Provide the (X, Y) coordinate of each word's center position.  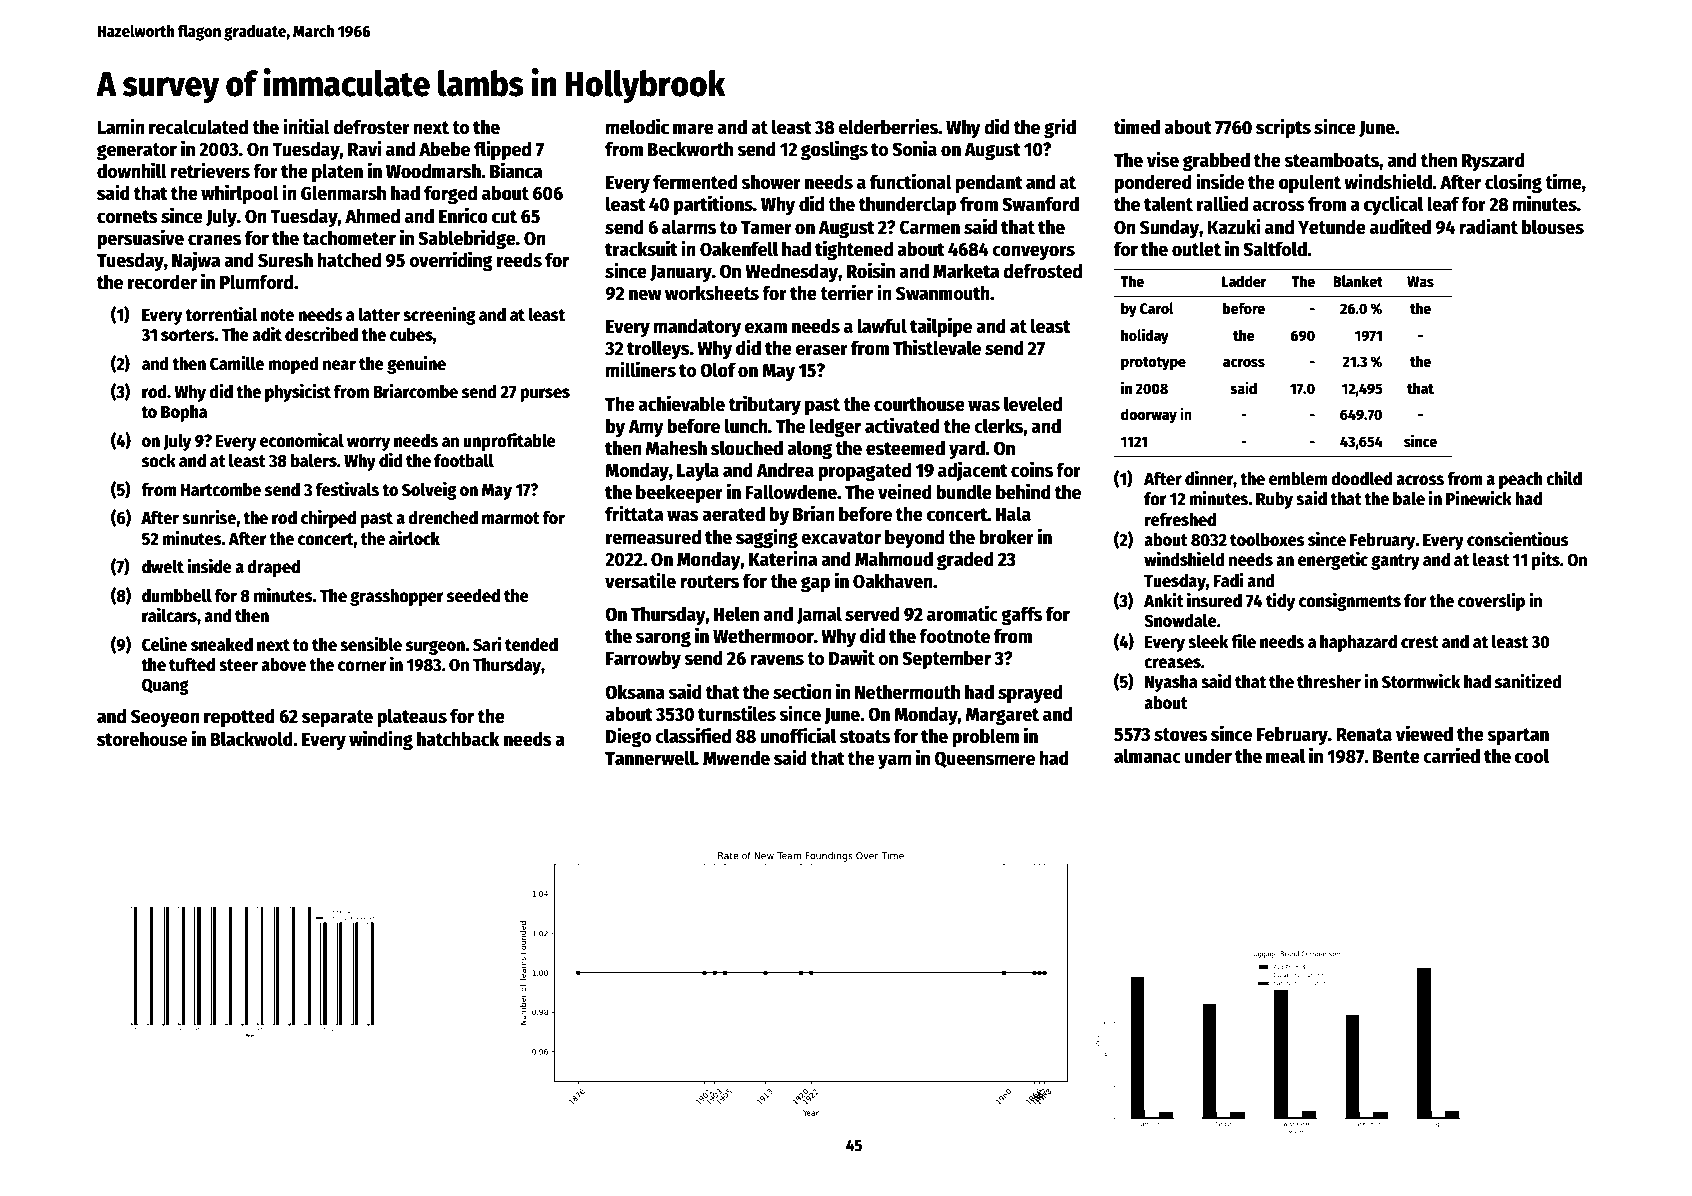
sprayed (1030, 693)
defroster (371, 127)
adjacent (973, 471)
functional (911, 181)
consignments (1350, 602)
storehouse (142, 739)
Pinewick (1479, 498)
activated (902, 425)
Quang (165, 686)
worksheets (712, 293)
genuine (416, 365)
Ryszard (1493, 161)
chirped (328, 519)
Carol (1157, 308)
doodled (1361, 478)
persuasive (140, 239)
